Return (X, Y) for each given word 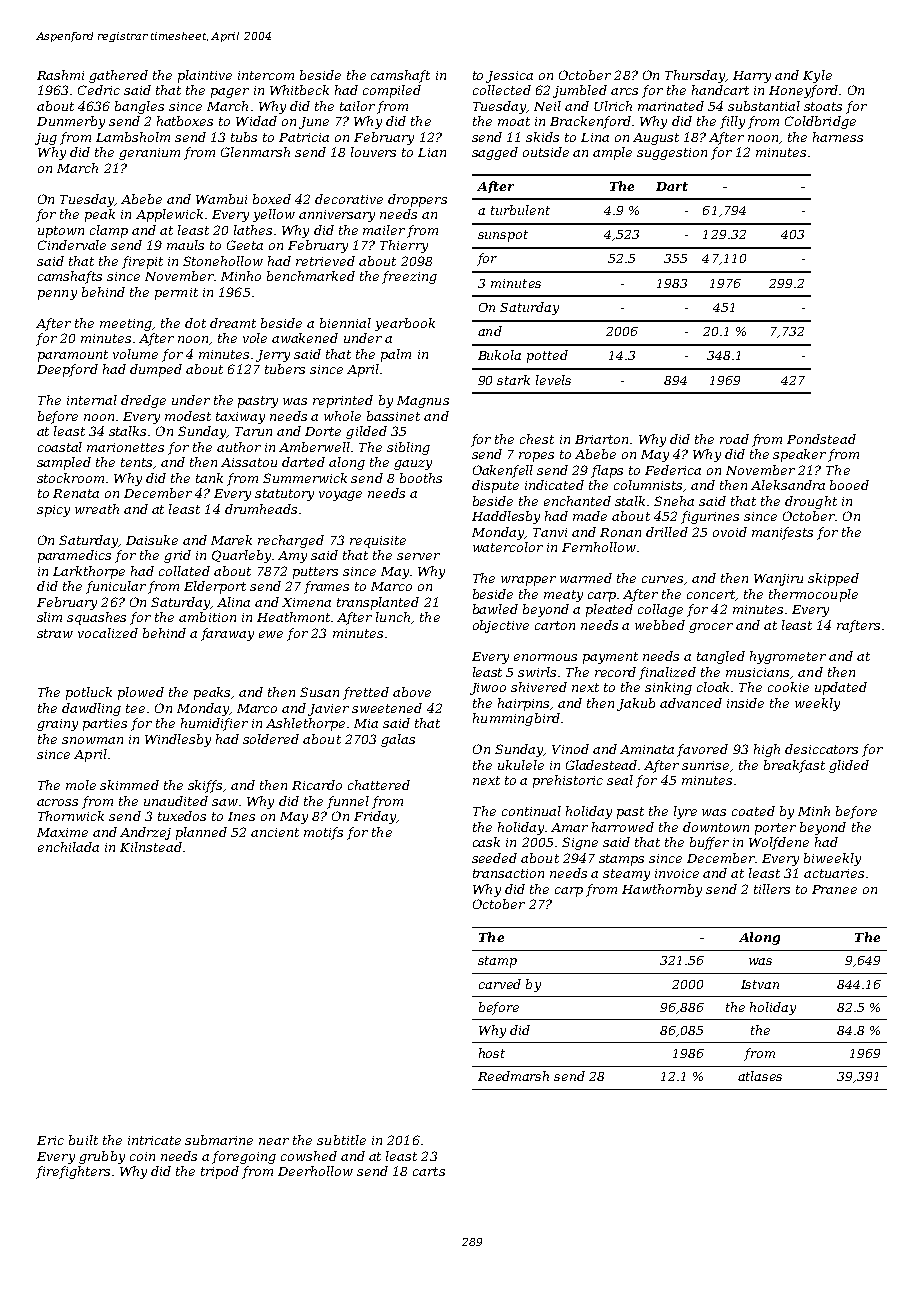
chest (537, 439)
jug (46, 139)
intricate (154, 1140)
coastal (60, 447)
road (734, 439)
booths (421, 478)
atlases (760, 1076)
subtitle (341, 1140)
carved (500, 984)
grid (177, 556)
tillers (772, 889)
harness (838, 137)
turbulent (520, 210)
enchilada (68, 847)
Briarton (601, 439)
